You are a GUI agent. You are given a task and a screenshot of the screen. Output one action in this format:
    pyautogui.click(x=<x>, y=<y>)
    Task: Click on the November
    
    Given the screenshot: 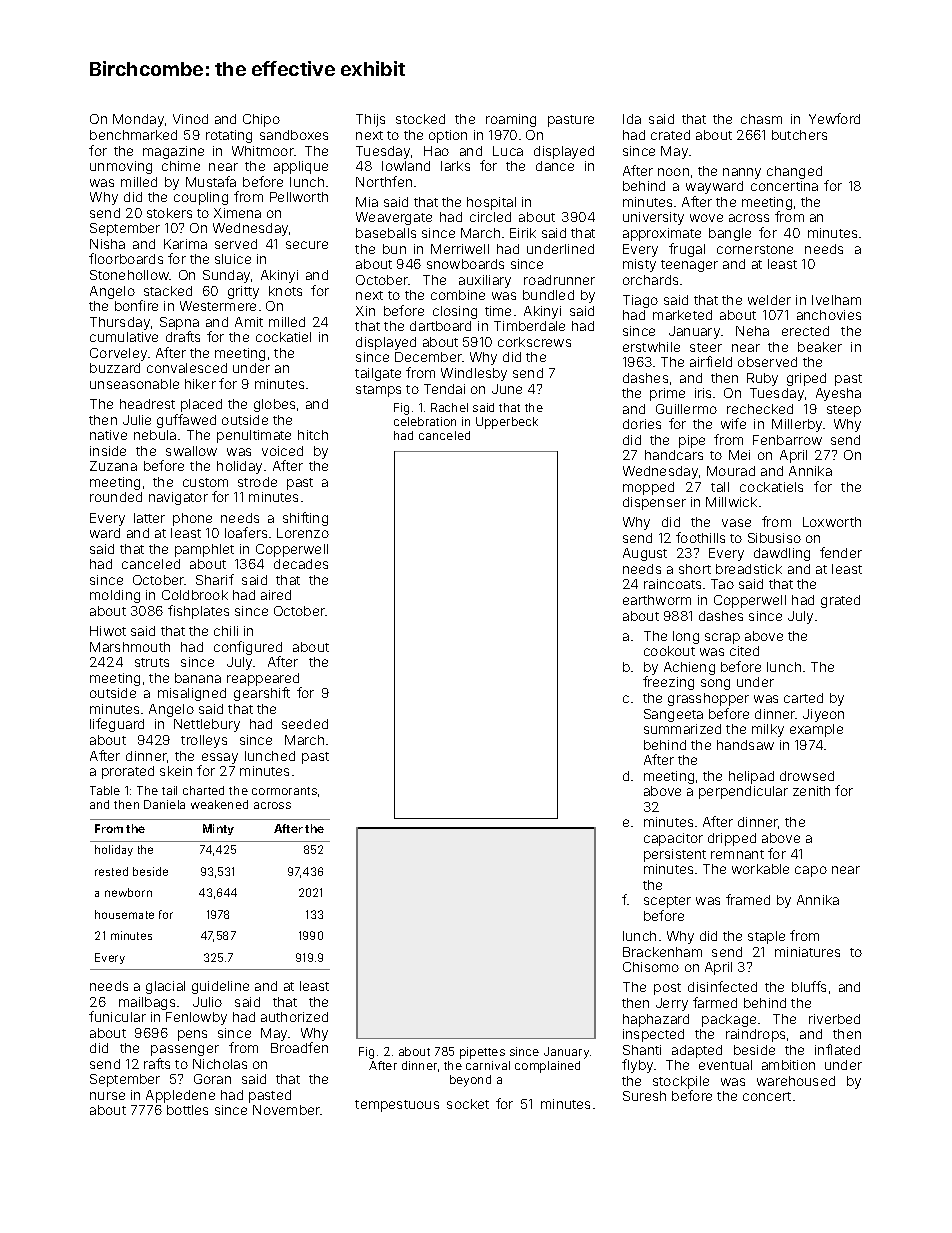 What is the action you would take?
    pyautogui.click(x=287, y=1110)
